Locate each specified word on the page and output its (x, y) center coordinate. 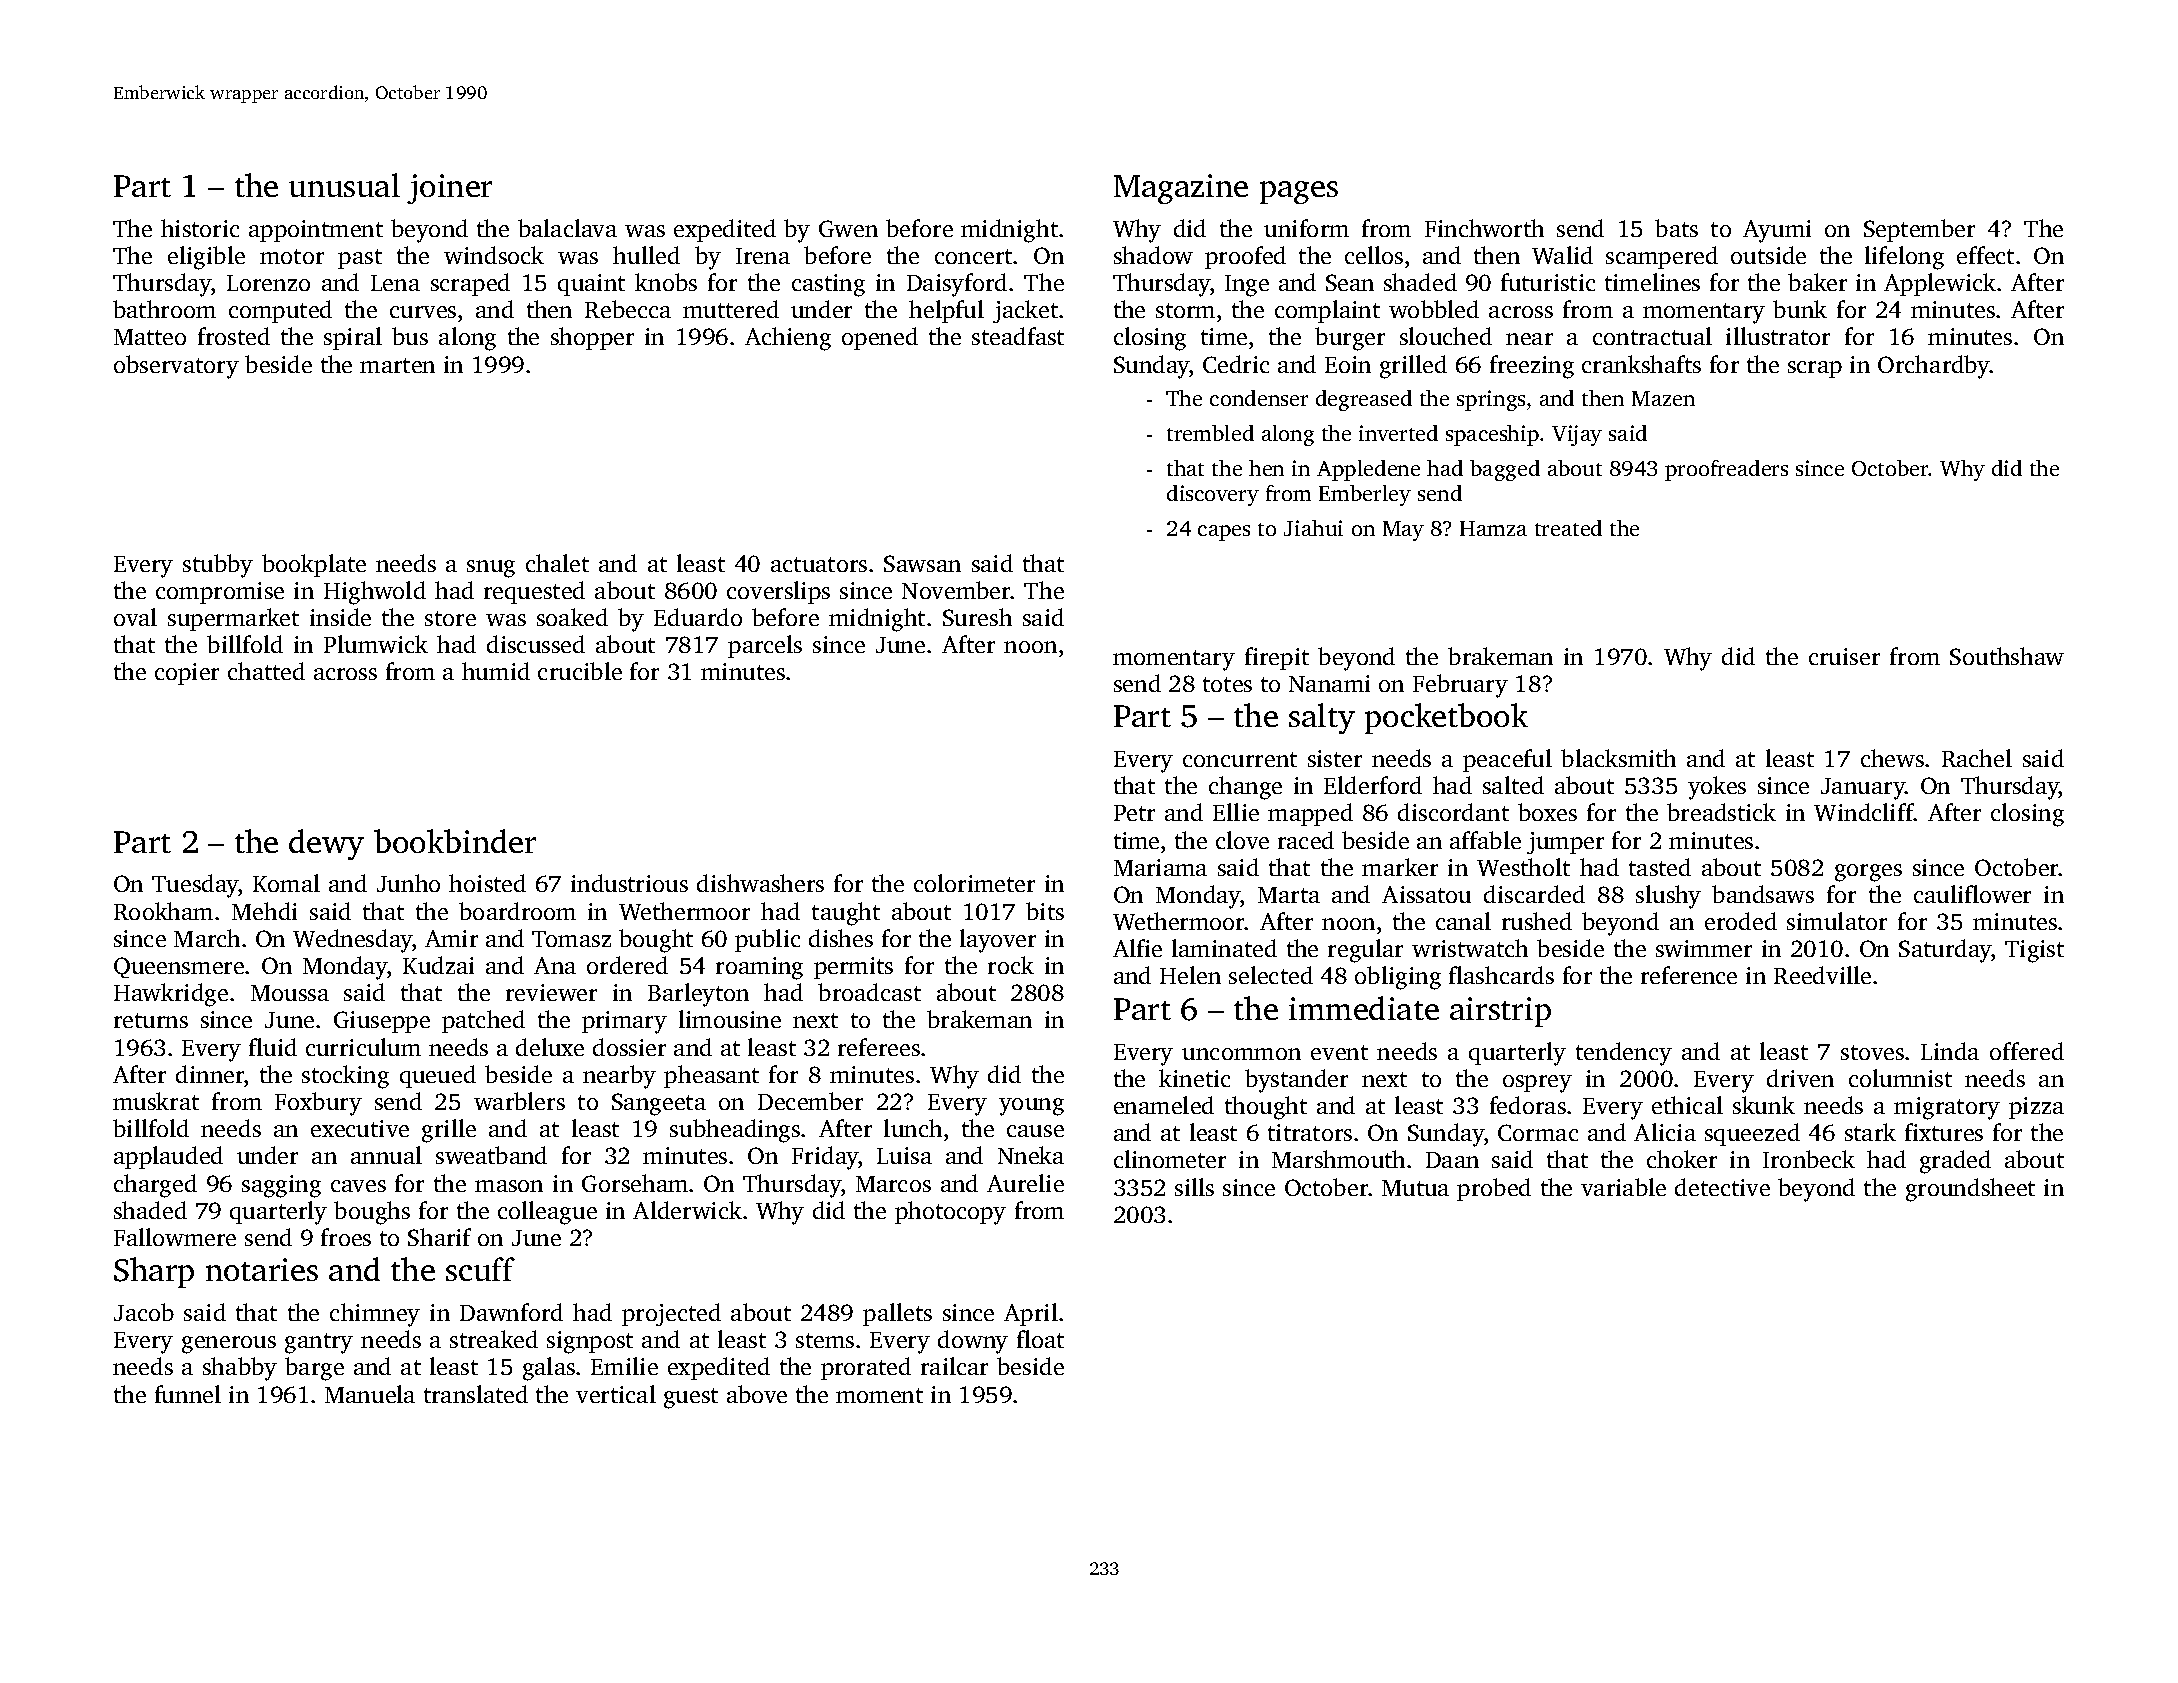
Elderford (1373, 785)
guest (691, 1398)
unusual (344, 185)
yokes (1717, 788)
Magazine (1181, 189)
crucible (580, 671)
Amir (451, 938)
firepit (1277, 658)
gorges (1868, 873)
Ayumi (1777, 231)
